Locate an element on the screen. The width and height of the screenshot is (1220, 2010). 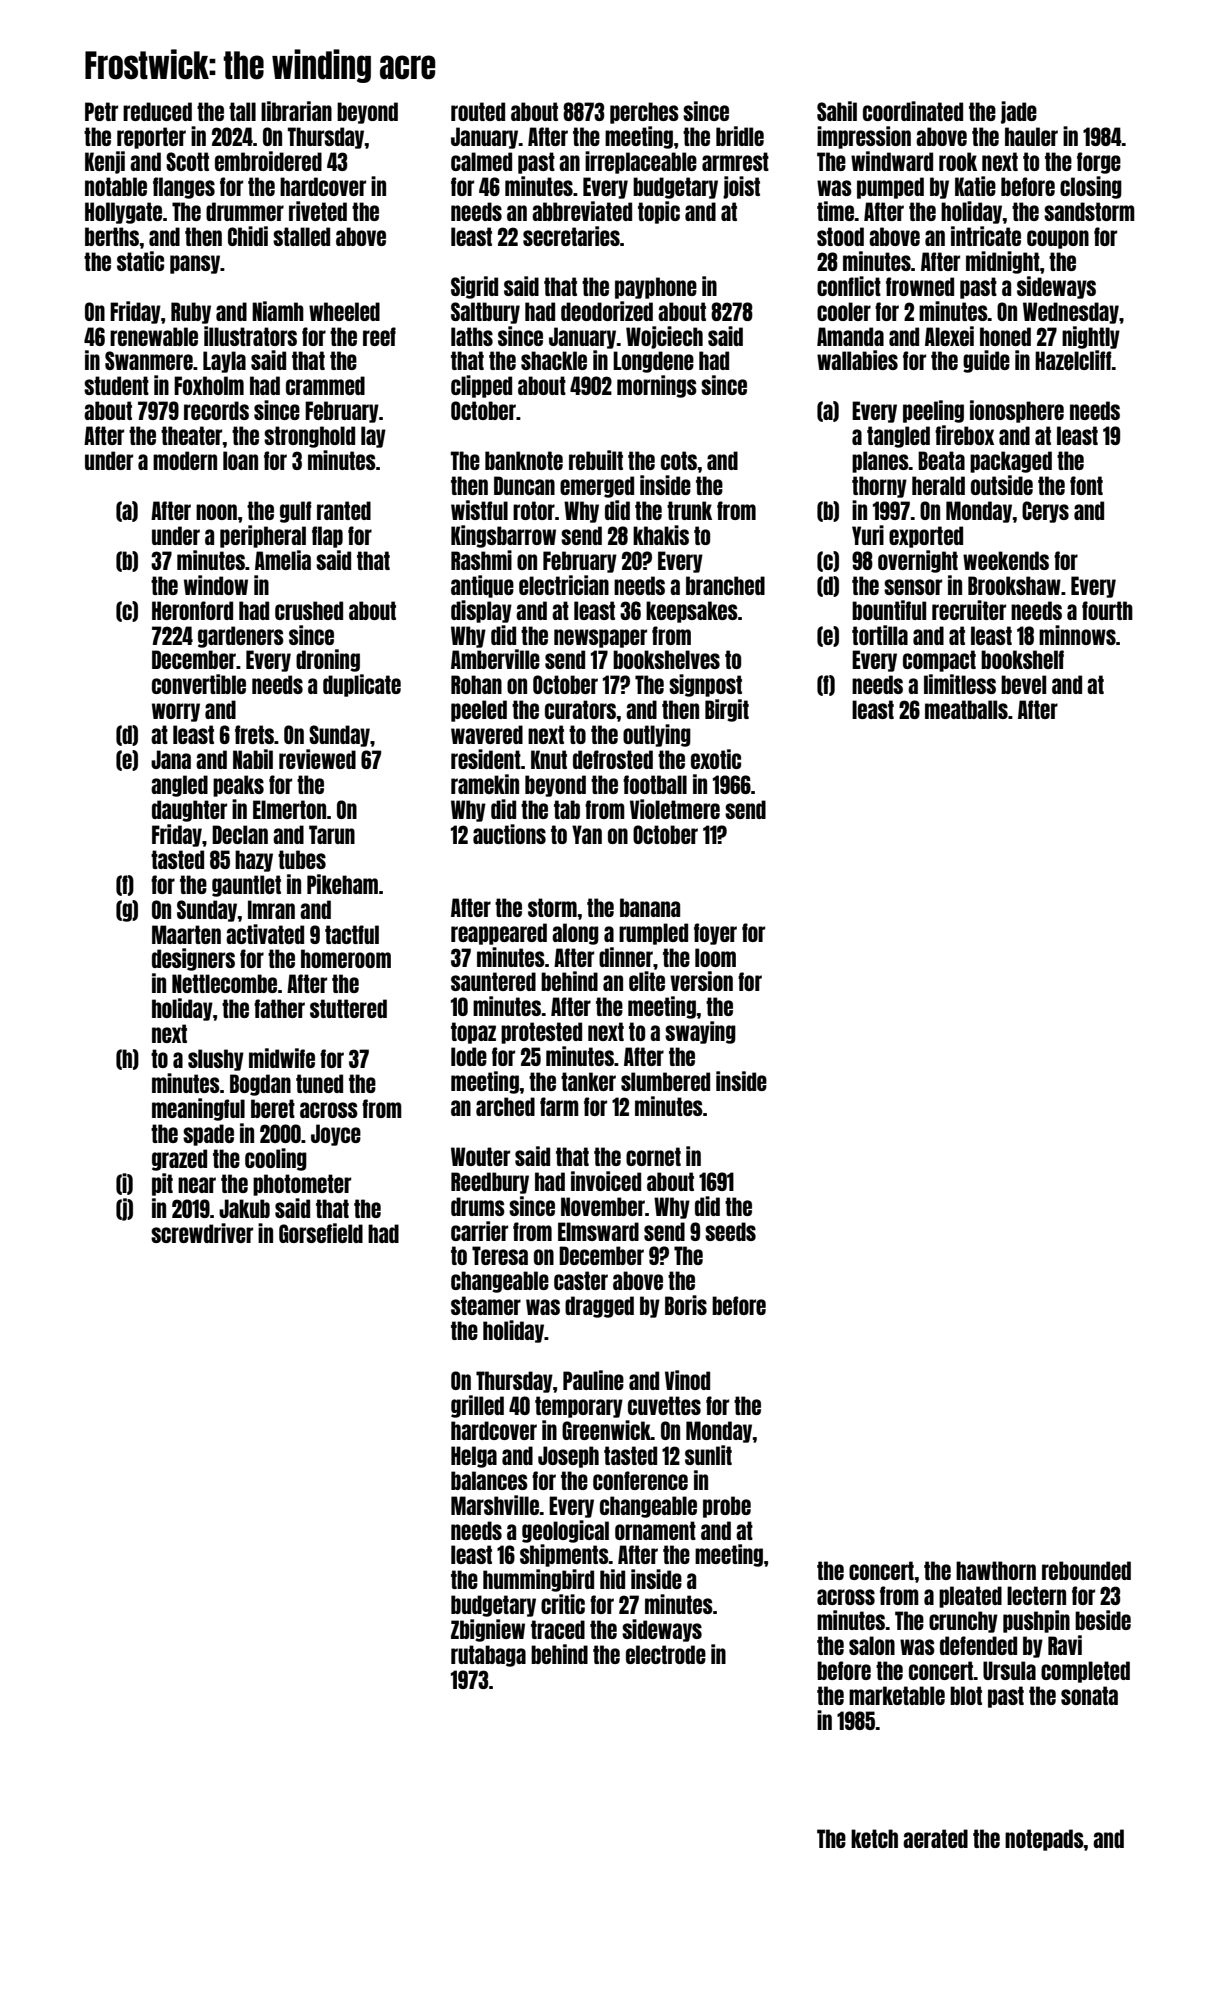
closing is located at coordinates (1091, 187).
